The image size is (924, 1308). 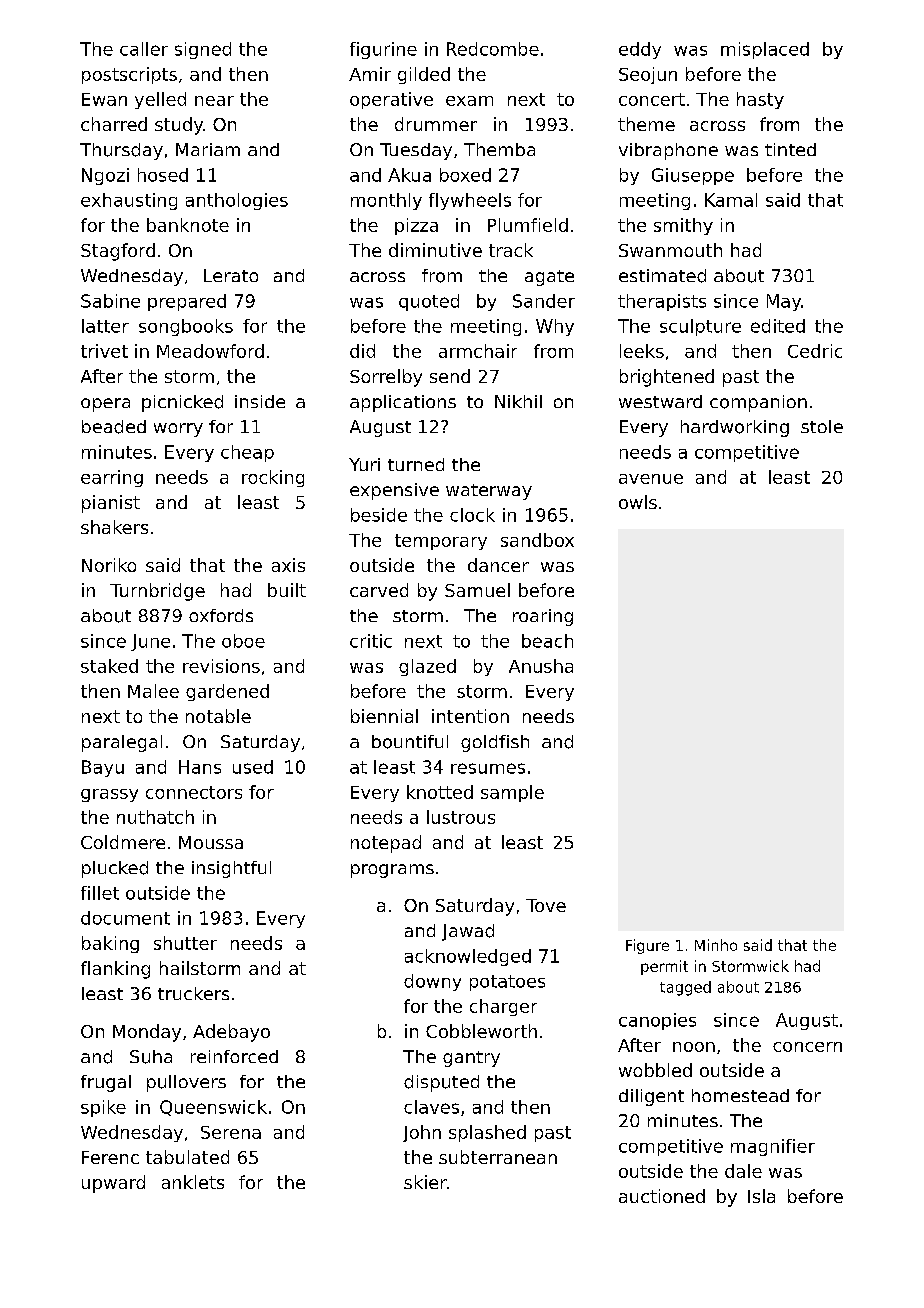 I want to click on waterway, so click(x=489, y=492).
